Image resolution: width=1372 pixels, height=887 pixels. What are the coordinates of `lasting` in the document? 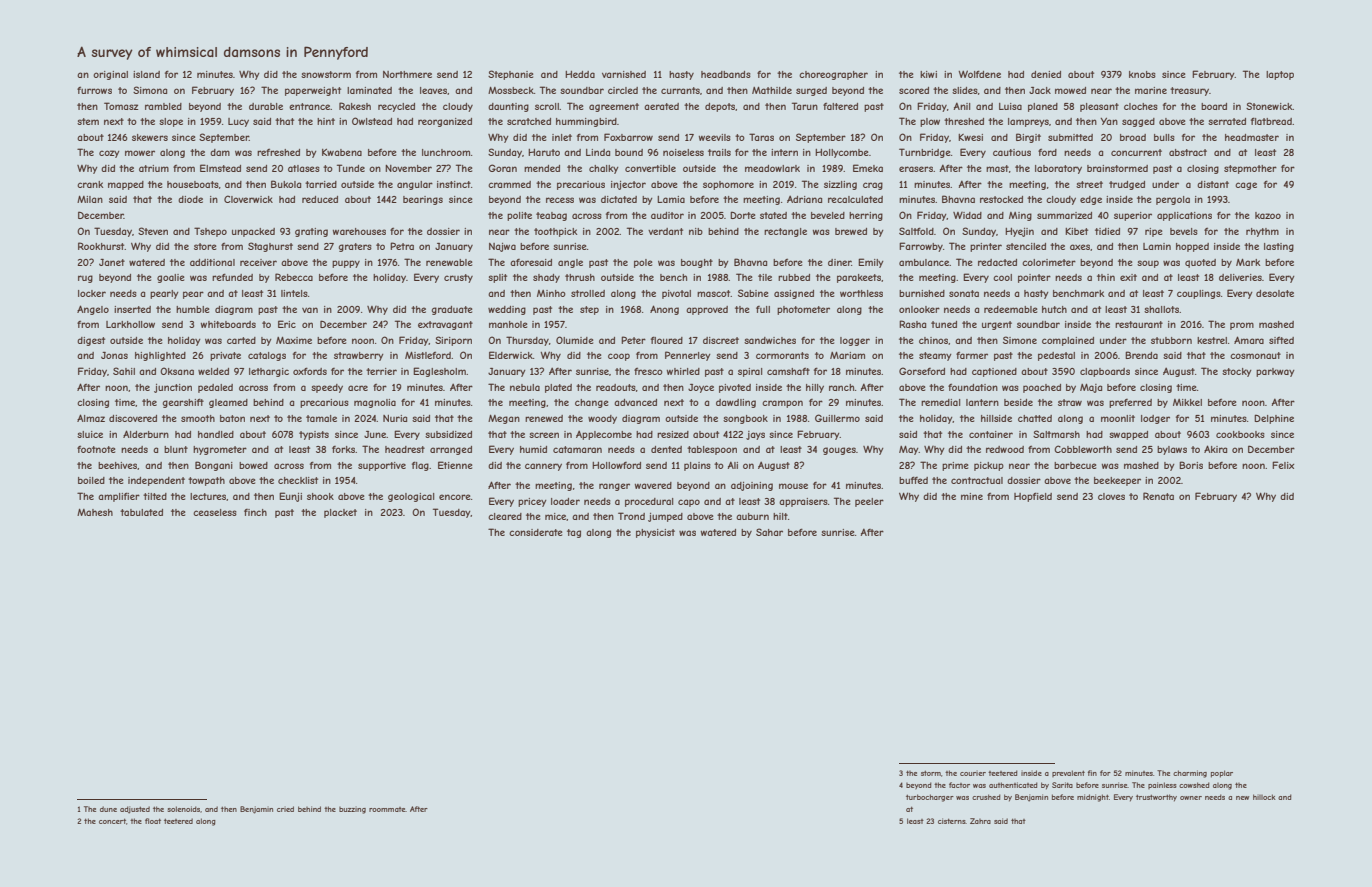 It's located at (1279, 247).
